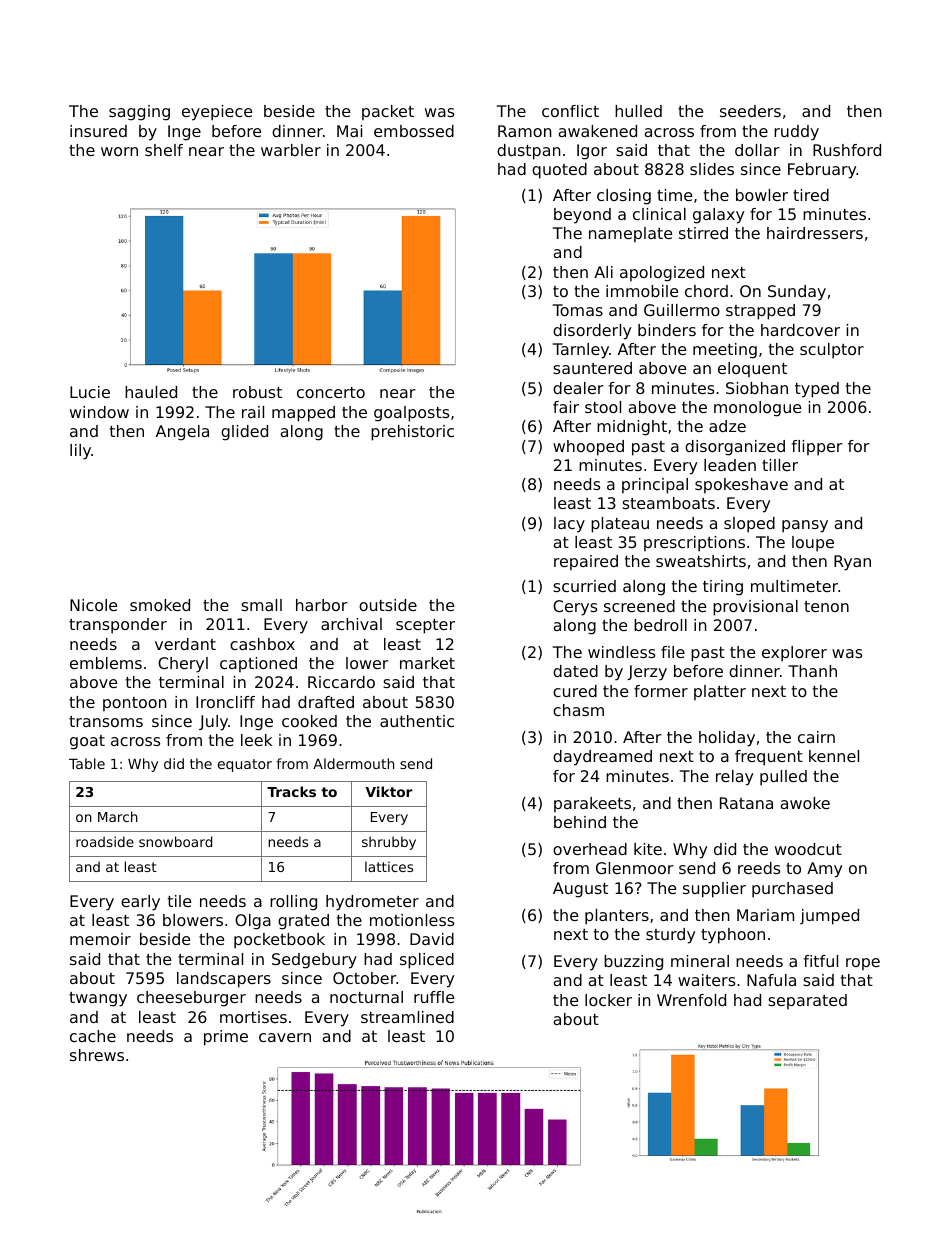 The image size is (952, 1233). I want to click on strapped, so click(760, 312).
